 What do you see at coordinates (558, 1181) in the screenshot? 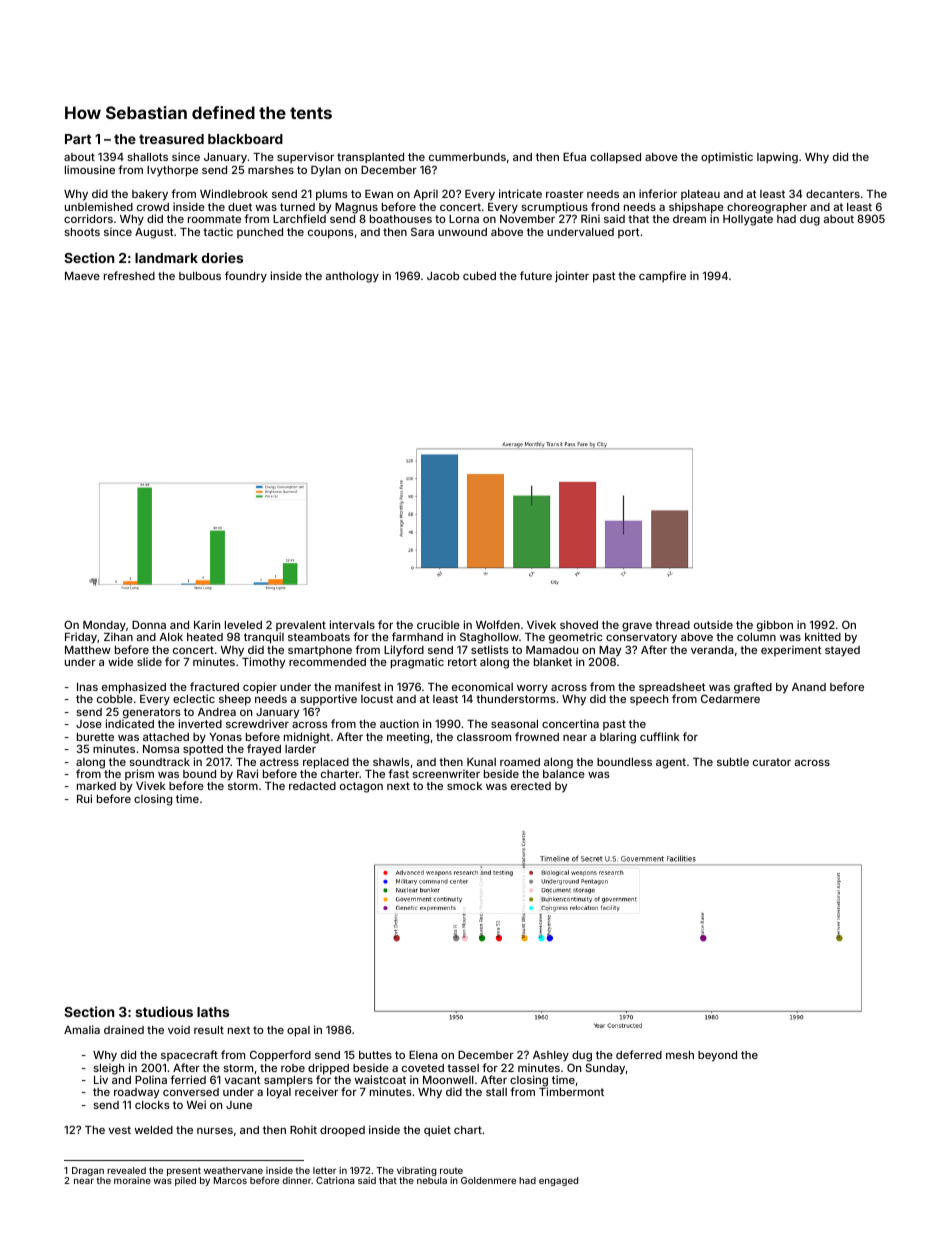
I see `engaged` at bounding box center [558, 1181].
